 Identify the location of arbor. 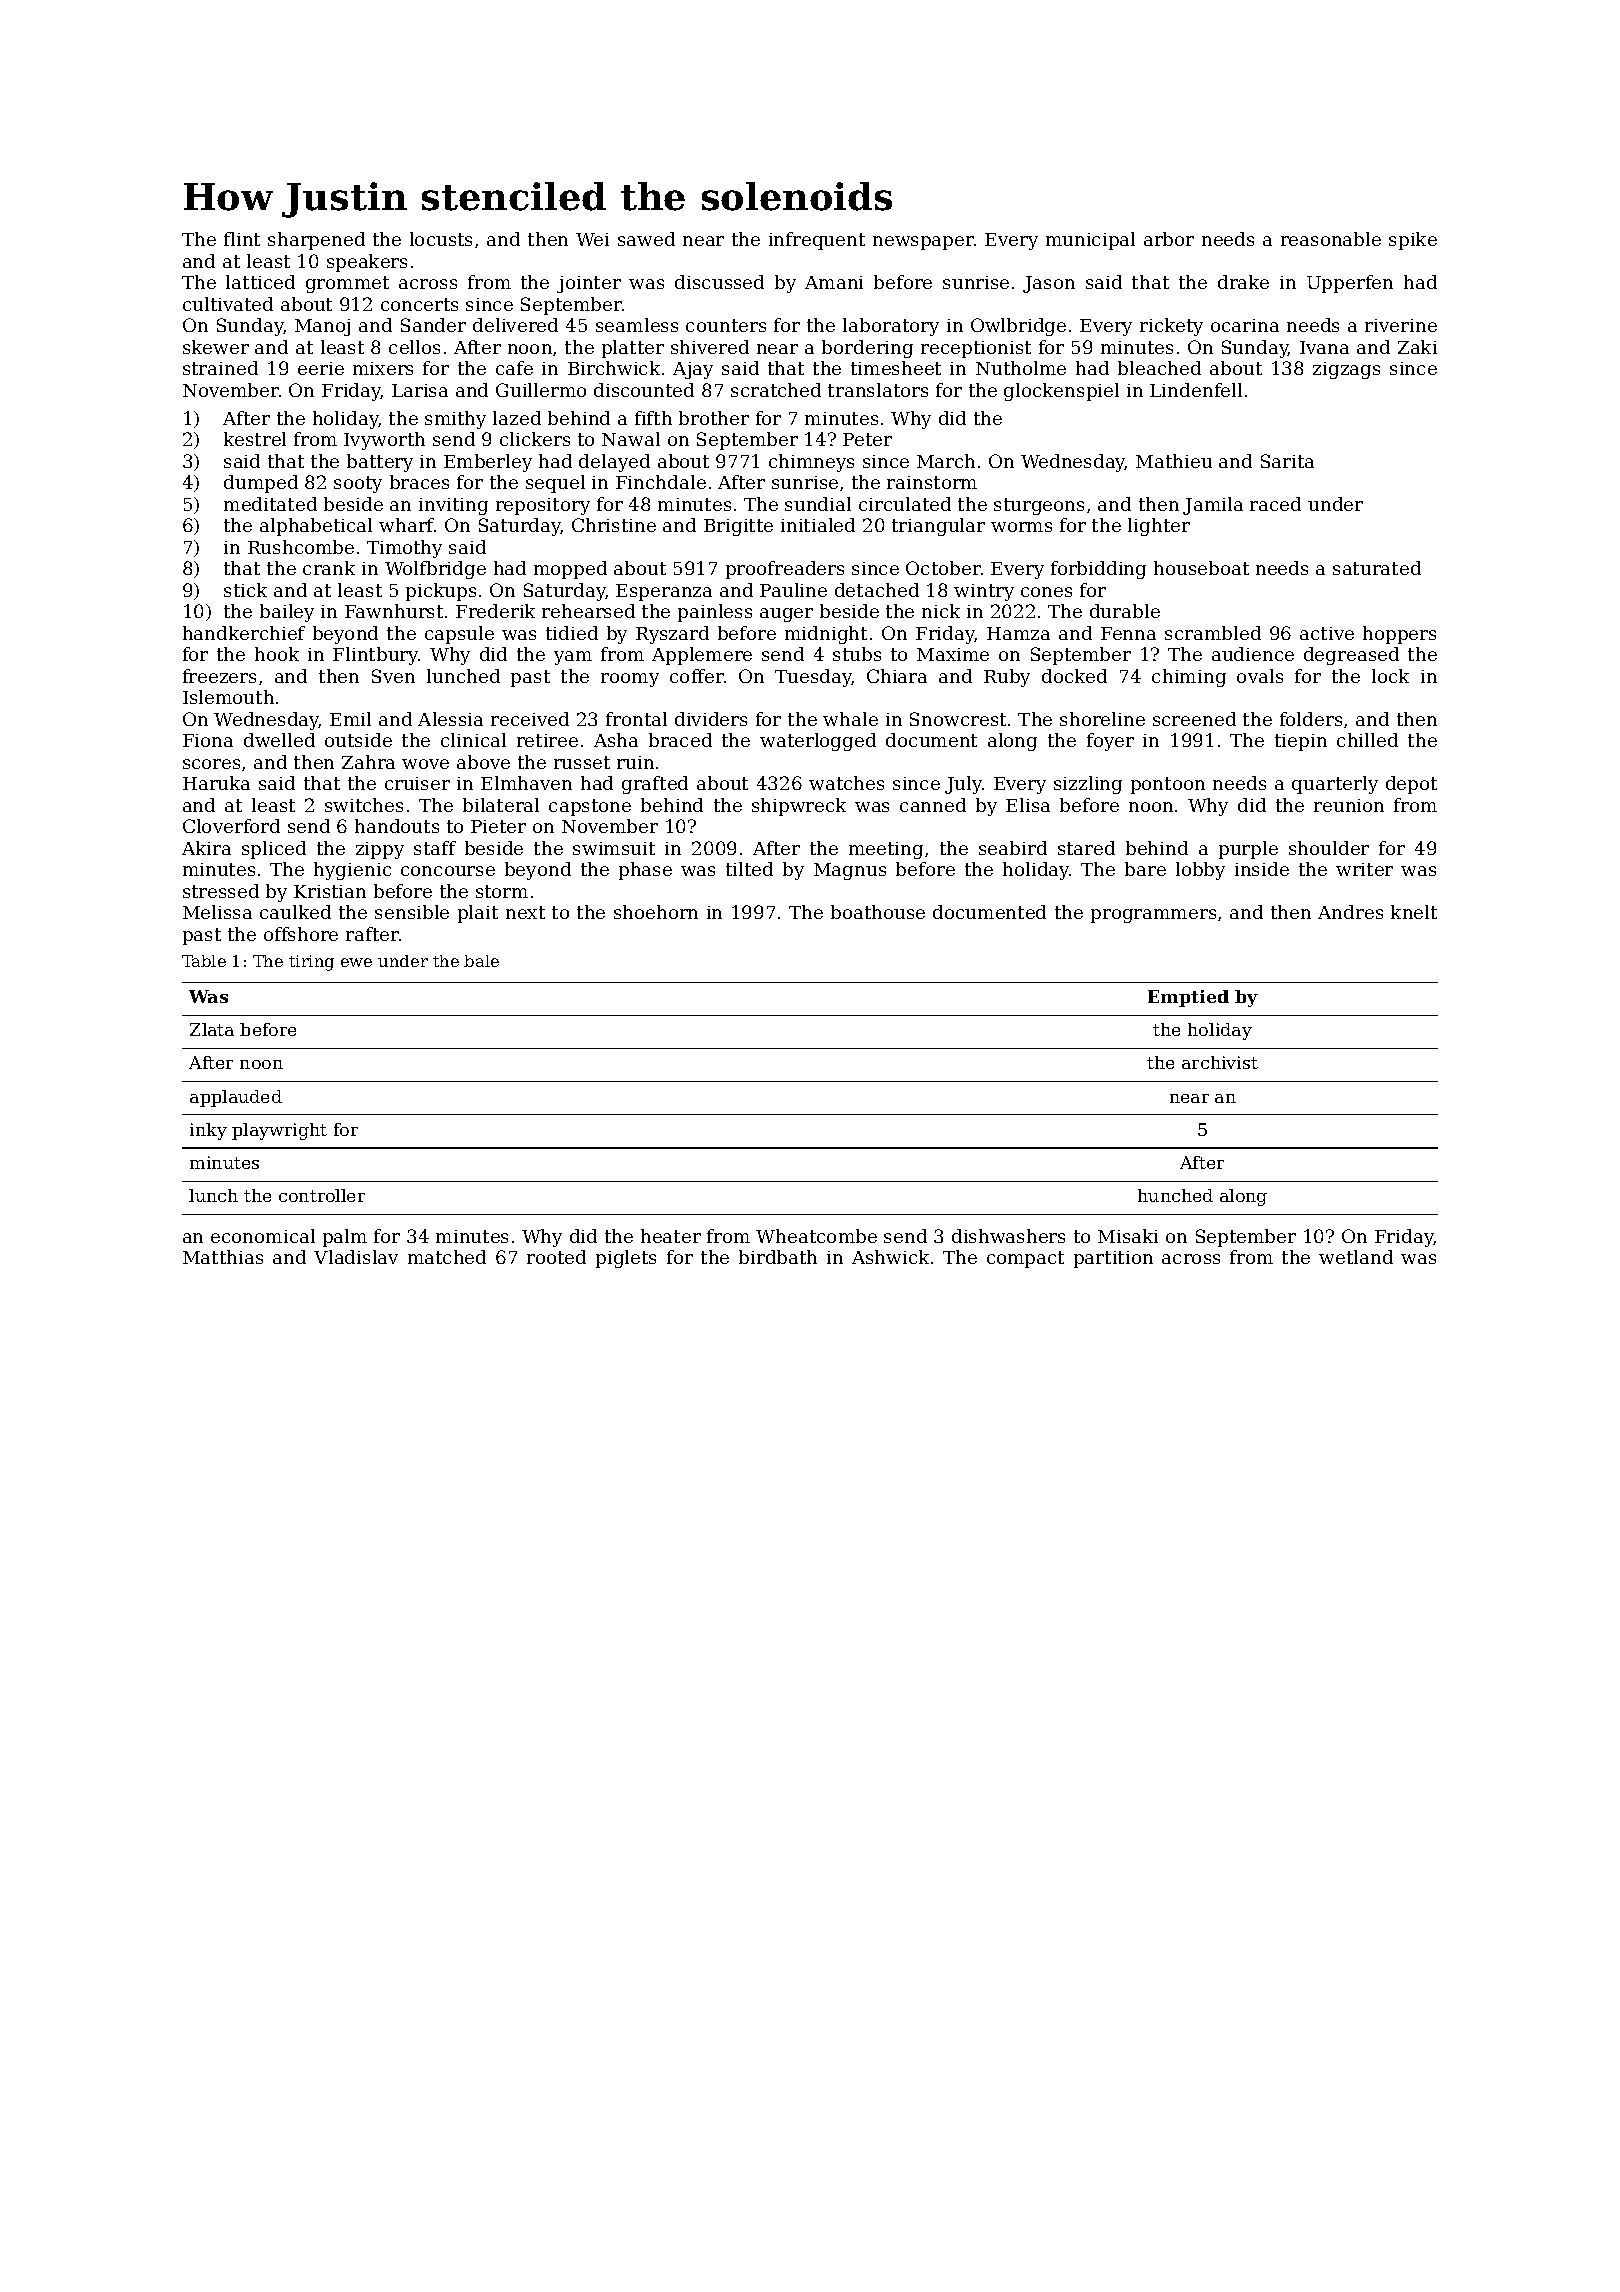
(1169, 239).
